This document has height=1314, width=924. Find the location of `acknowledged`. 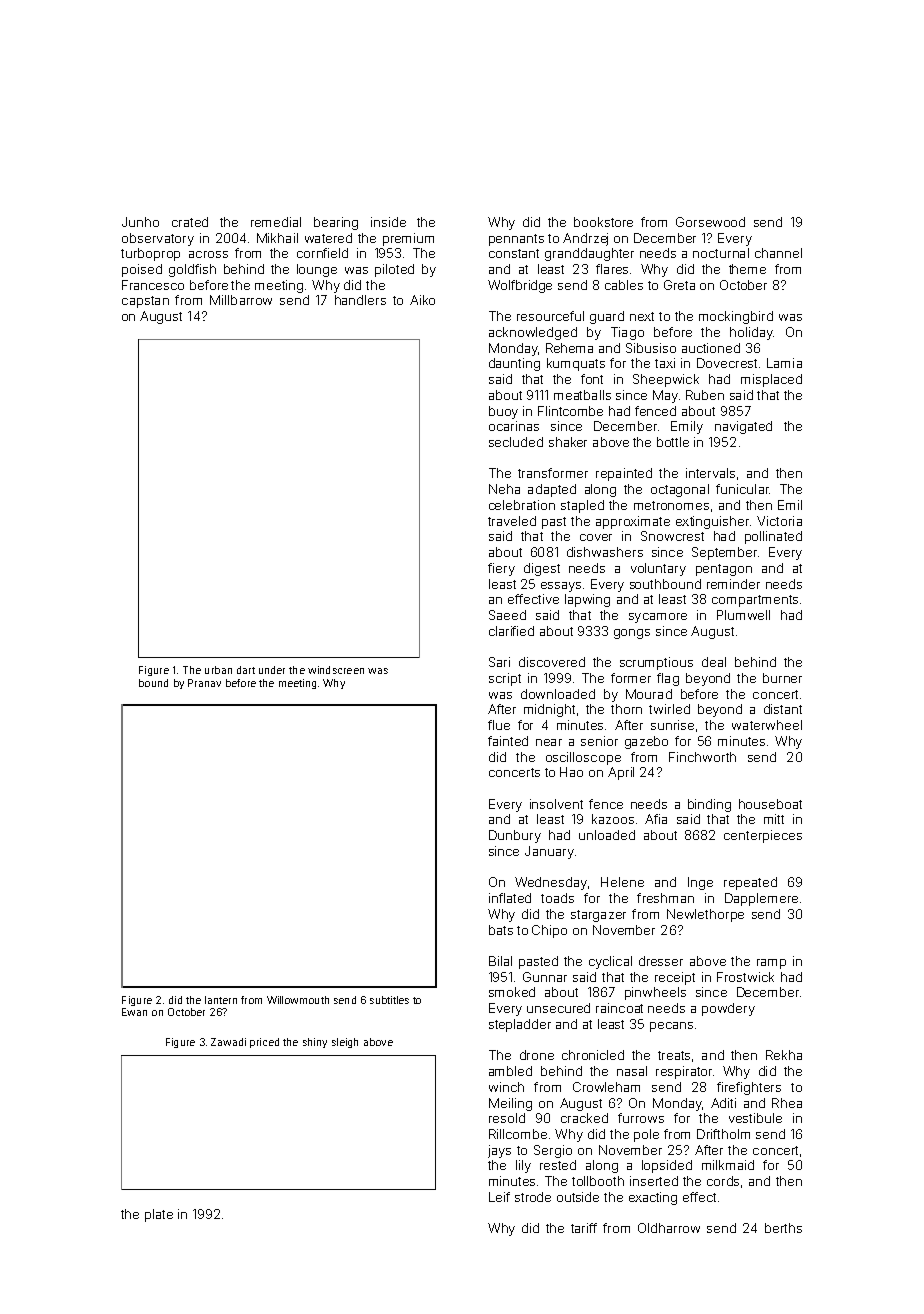

acknowledged is located at coordinates (533, 333).
